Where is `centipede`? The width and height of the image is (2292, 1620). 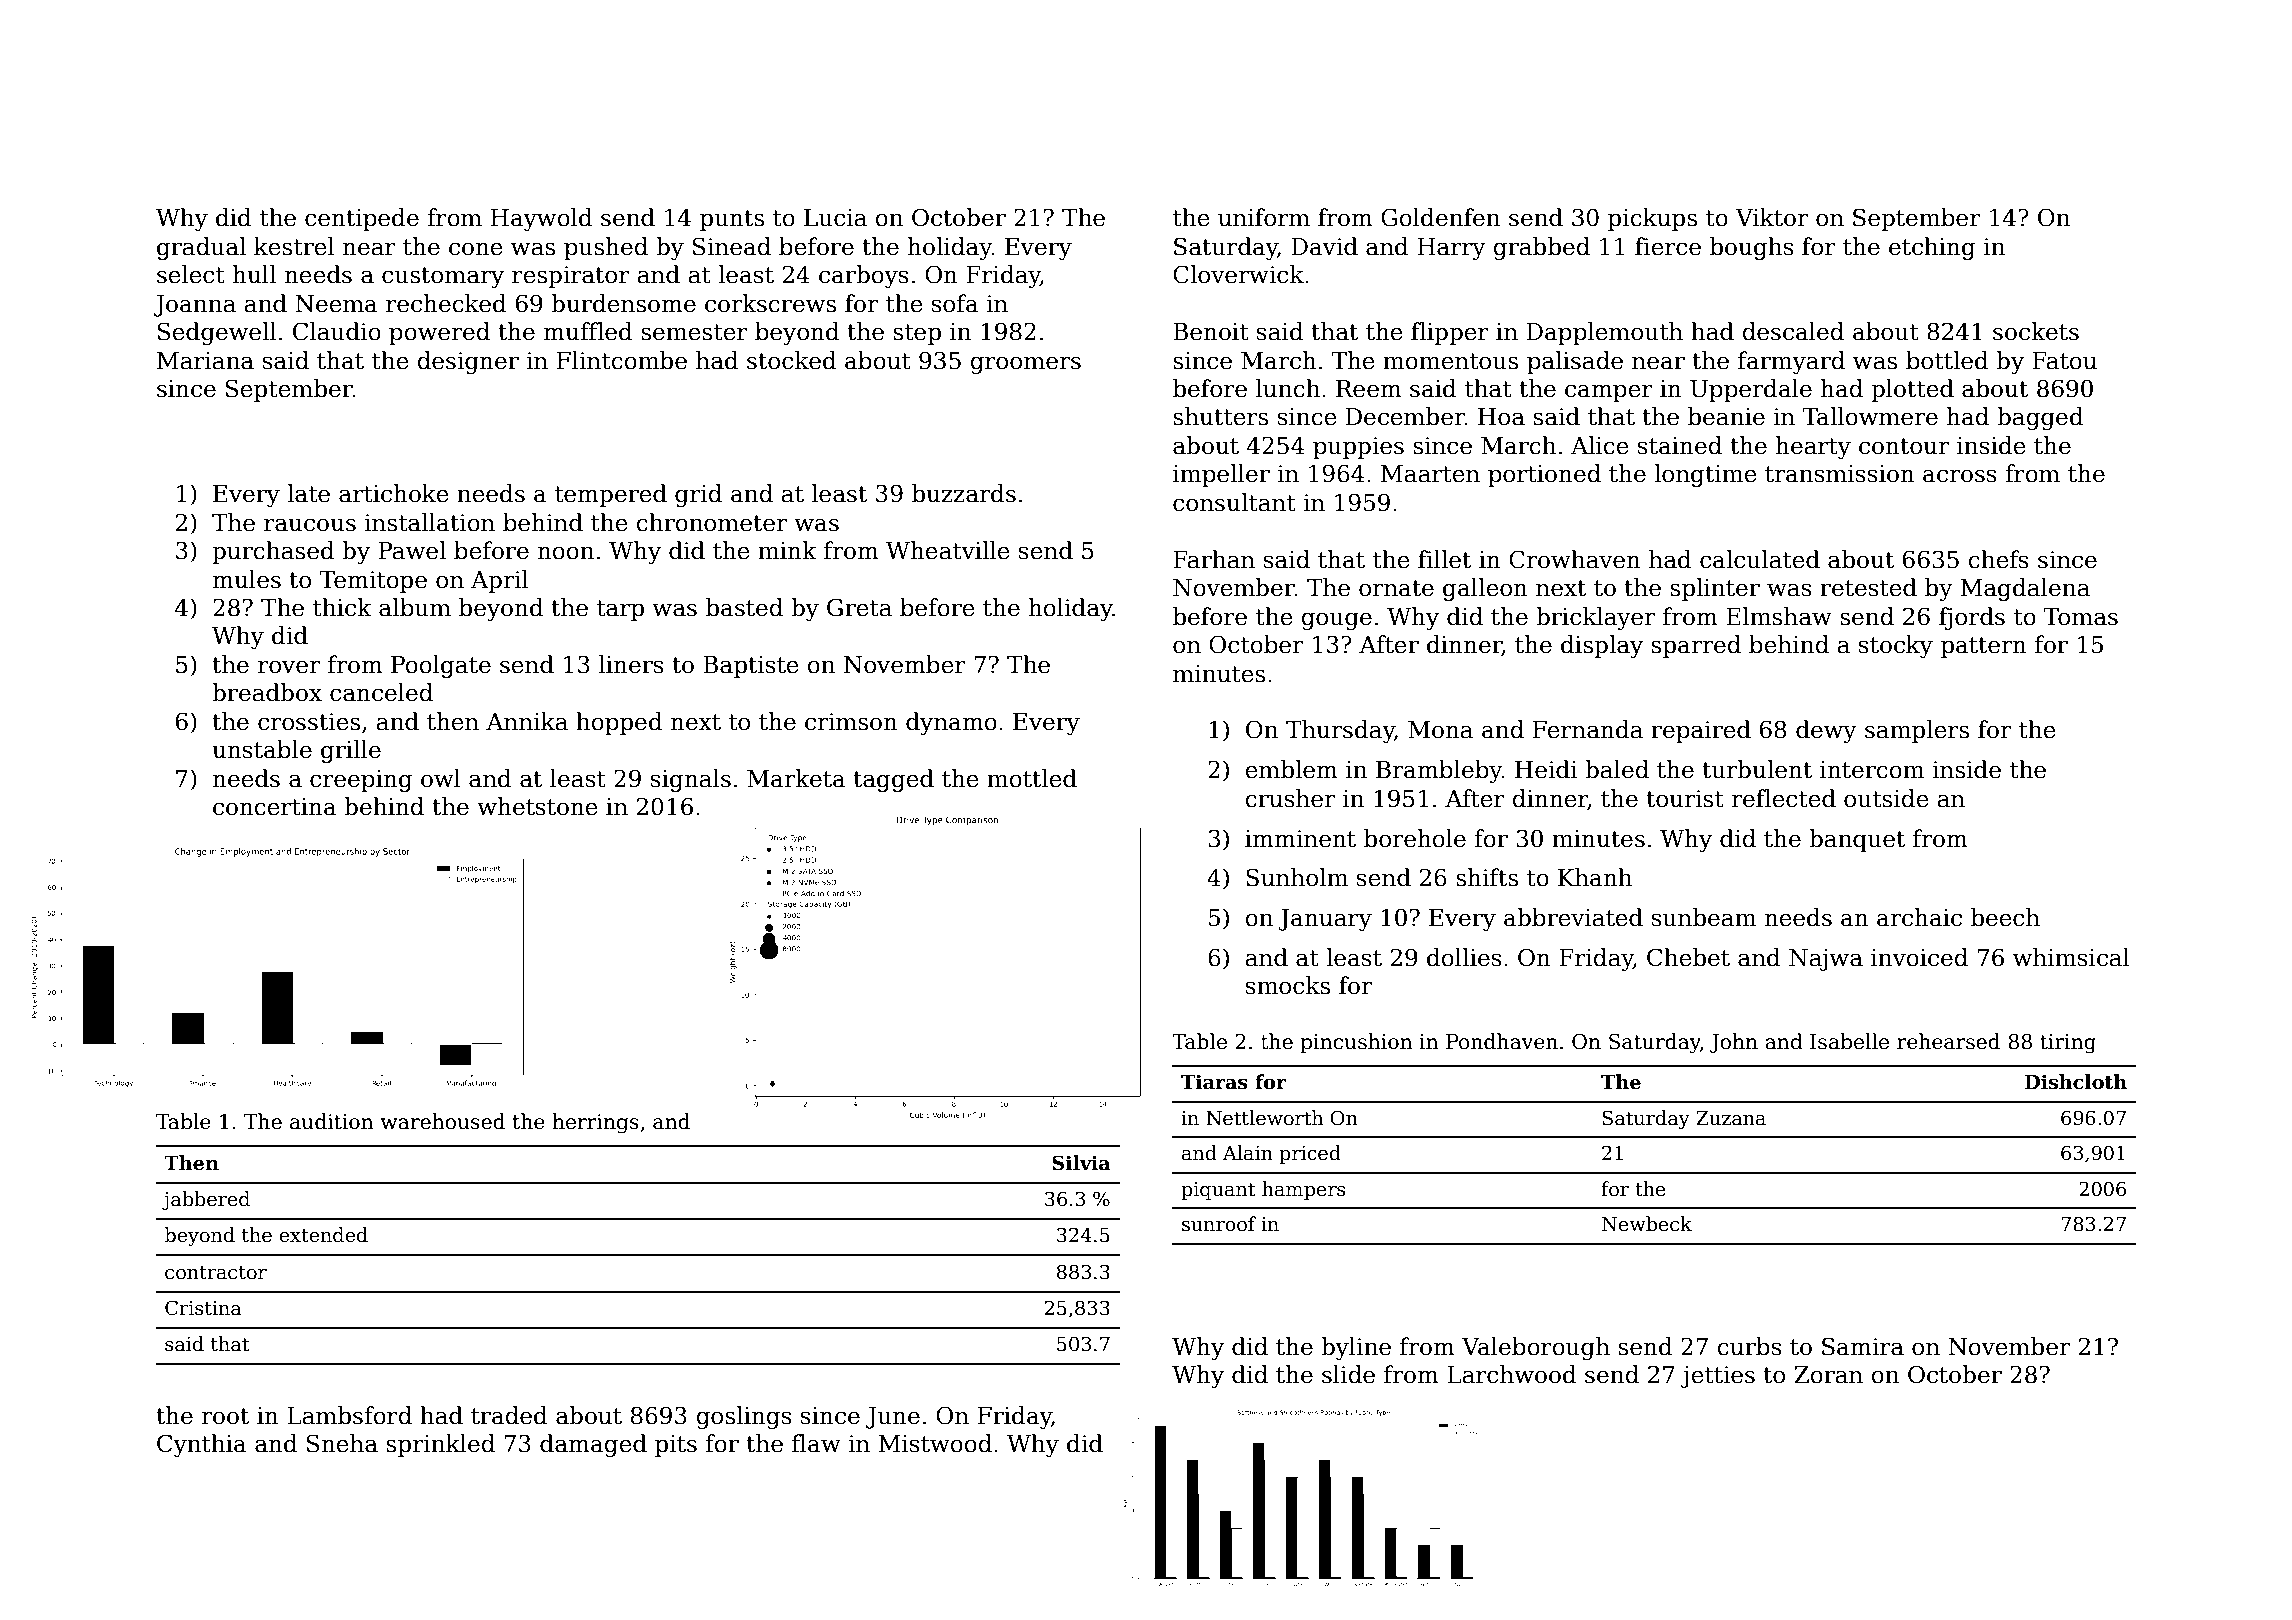 centipede is located at coordinates (362, 219).
